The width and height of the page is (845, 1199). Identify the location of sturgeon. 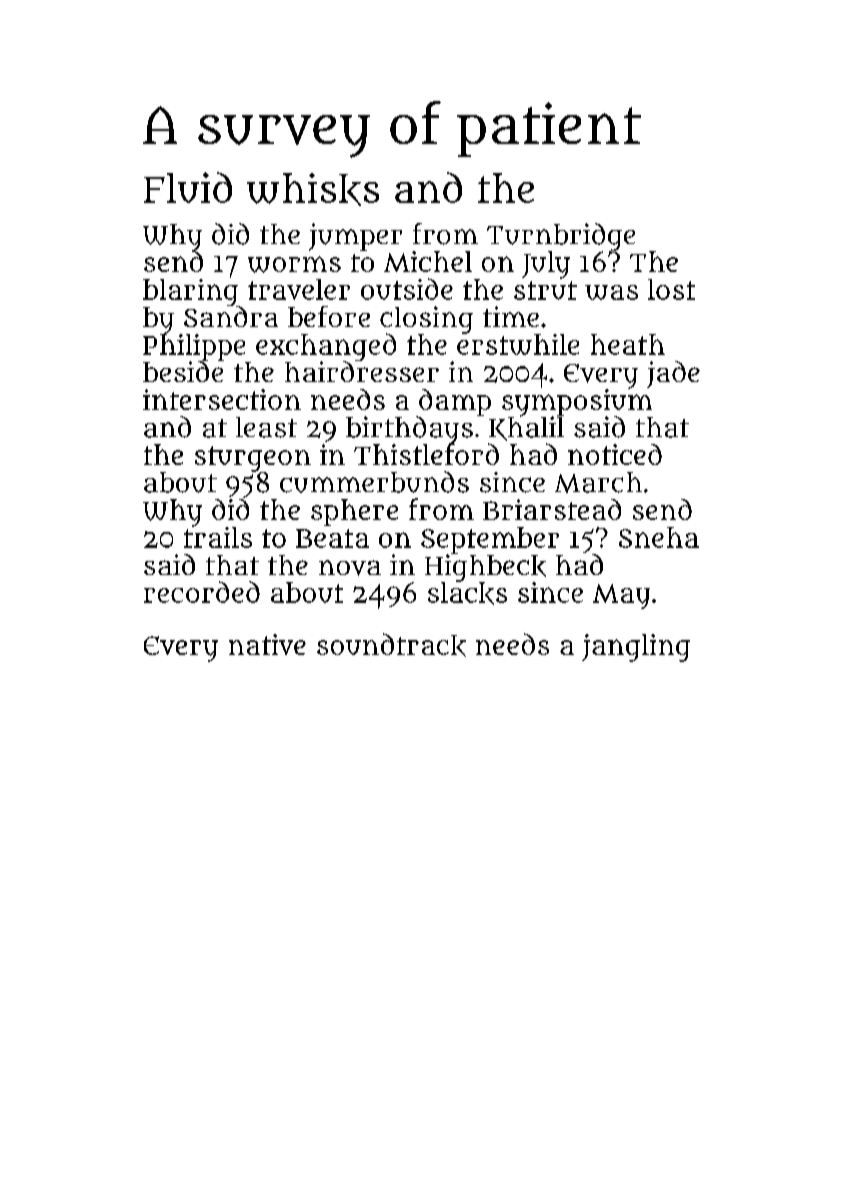
(253, 459).
